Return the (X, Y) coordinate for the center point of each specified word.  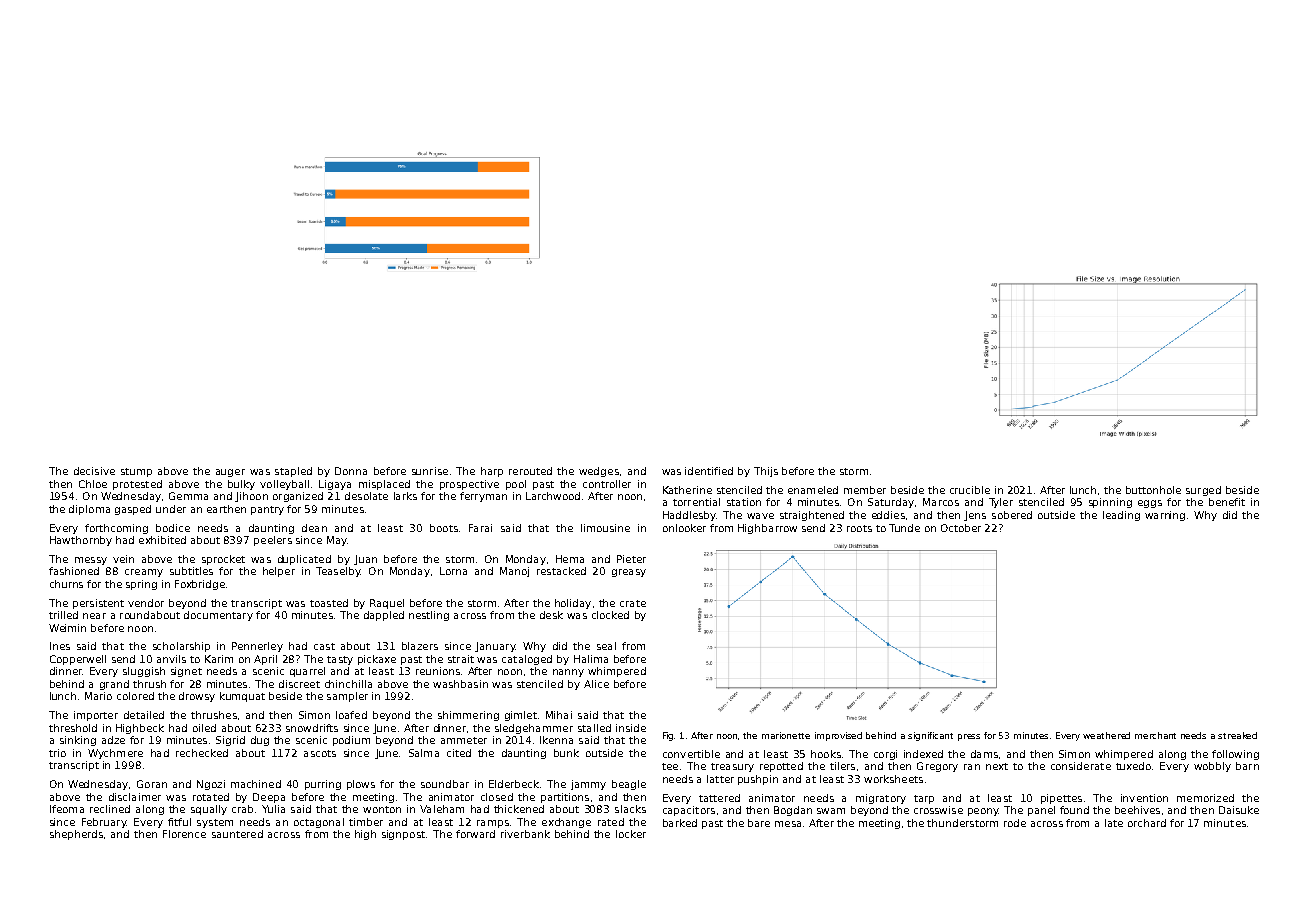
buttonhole (1153, 490)
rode (1015, 823)
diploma (89, 510)
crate (633, 603)
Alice (596, 684)
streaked (1237, 735)
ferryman (483, 497)
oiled (204, 728)
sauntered (237, 834)
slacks (630, 809)
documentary (218, 616)
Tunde (904, 528)
